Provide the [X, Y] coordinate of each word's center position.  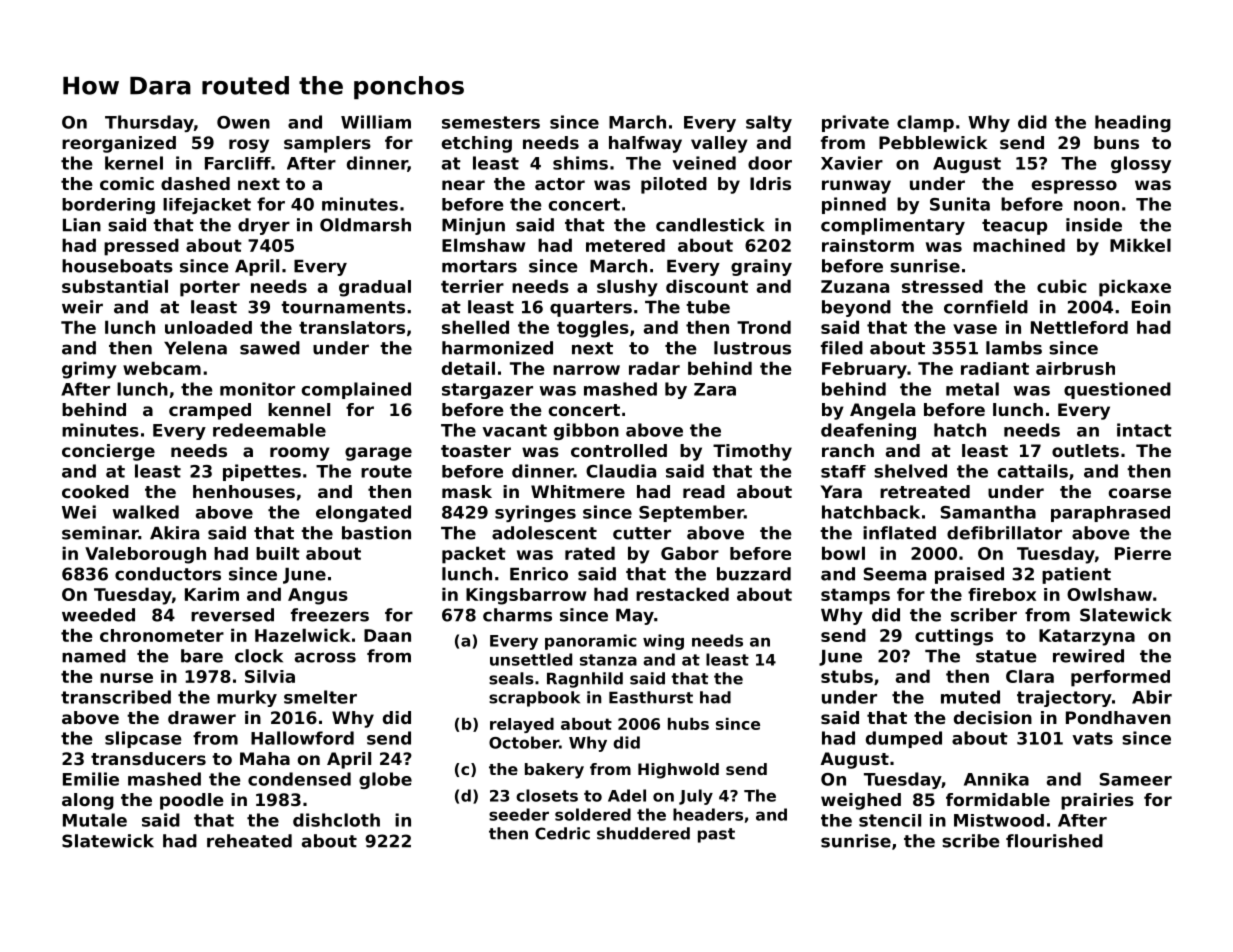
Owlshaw [1109, 594]
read [704, 491]
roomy [300, 454]
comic [127, 183]
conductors [168, 574]
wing [663, 642]
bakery [554, 771]
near [463, 185]
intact [1144, 430]
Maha [265, 758]
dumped [904, 739]
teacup [1014, 227]
